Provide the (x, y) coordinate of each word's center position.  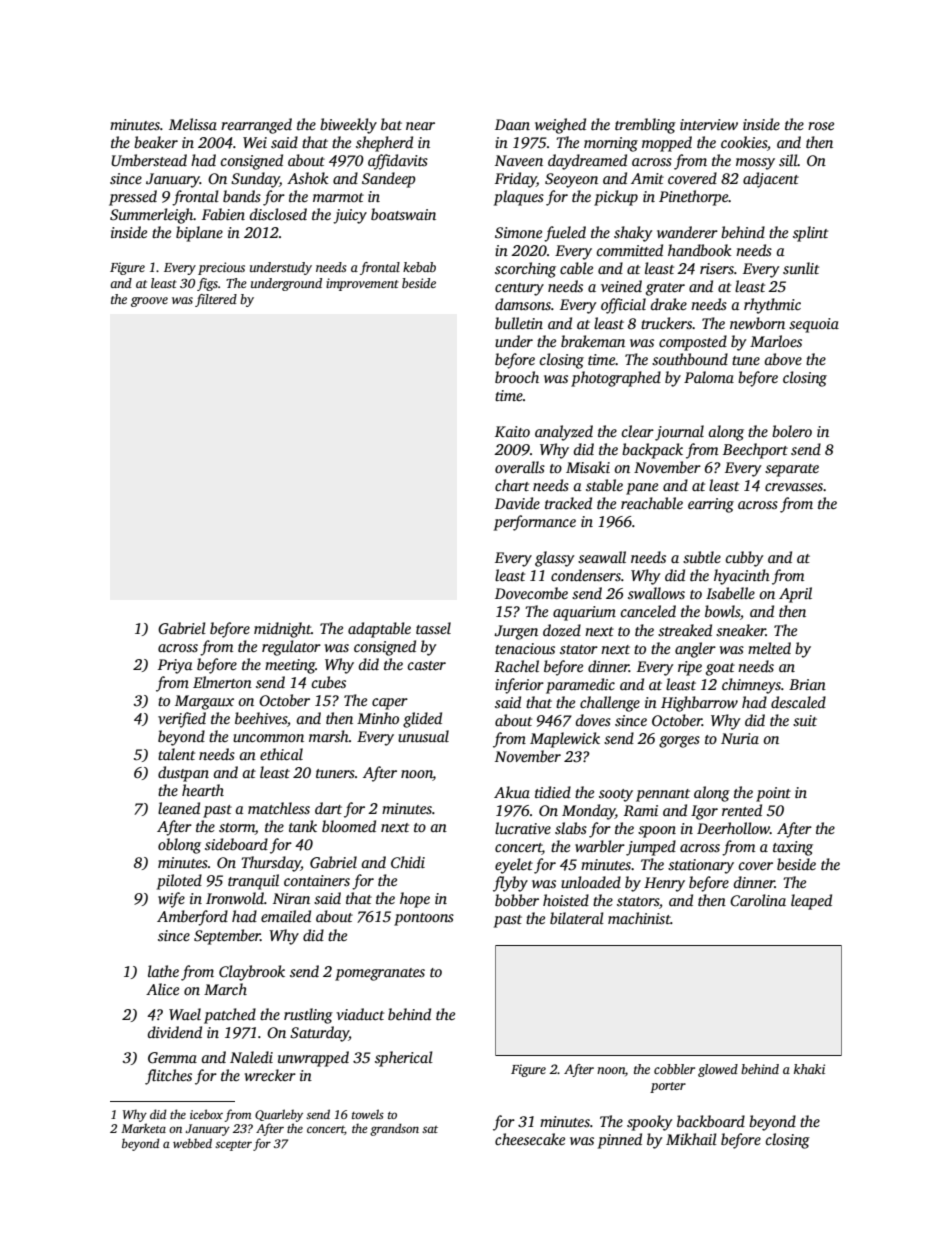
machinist (639, 918)
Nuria (740, 738)
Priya (175, 666)
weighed (560, 126)
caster (426, 665)
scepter (233, 1146)
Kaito (512, 431)
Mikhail (691, 1139)
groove (149, 302)
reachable (652, 503)
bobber (517, 900)
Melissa (193, 124)
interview (709, 124)
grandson (394, 1129)
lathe (163, 971)
